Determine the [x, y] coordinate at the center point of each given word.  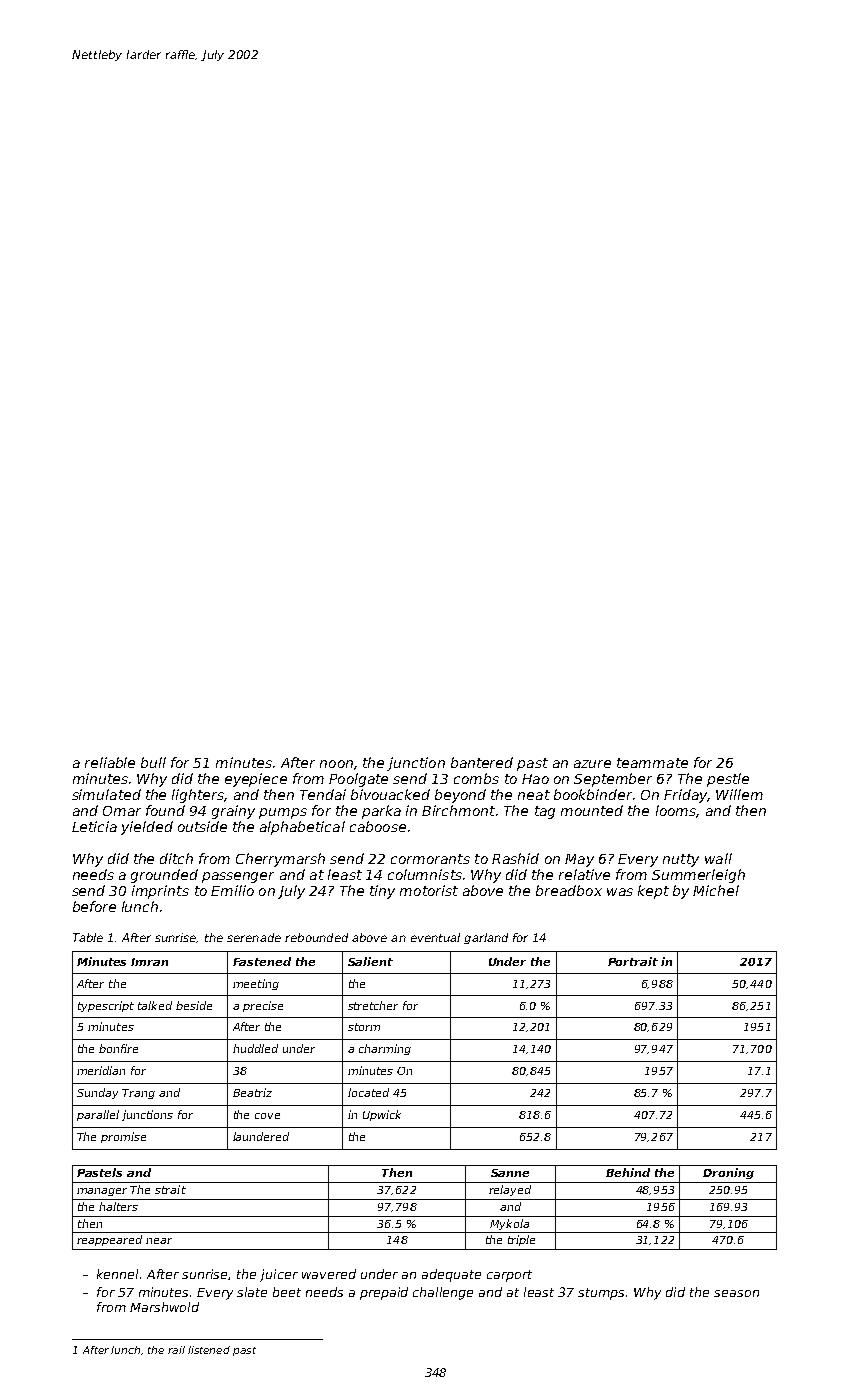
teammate [652, 763]
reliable [110, 762]
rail [176, 1350]
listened [209, 1350]
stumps [601, 1294]
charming [385, 1049]
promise [123, 1137]
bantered [482, 762]
